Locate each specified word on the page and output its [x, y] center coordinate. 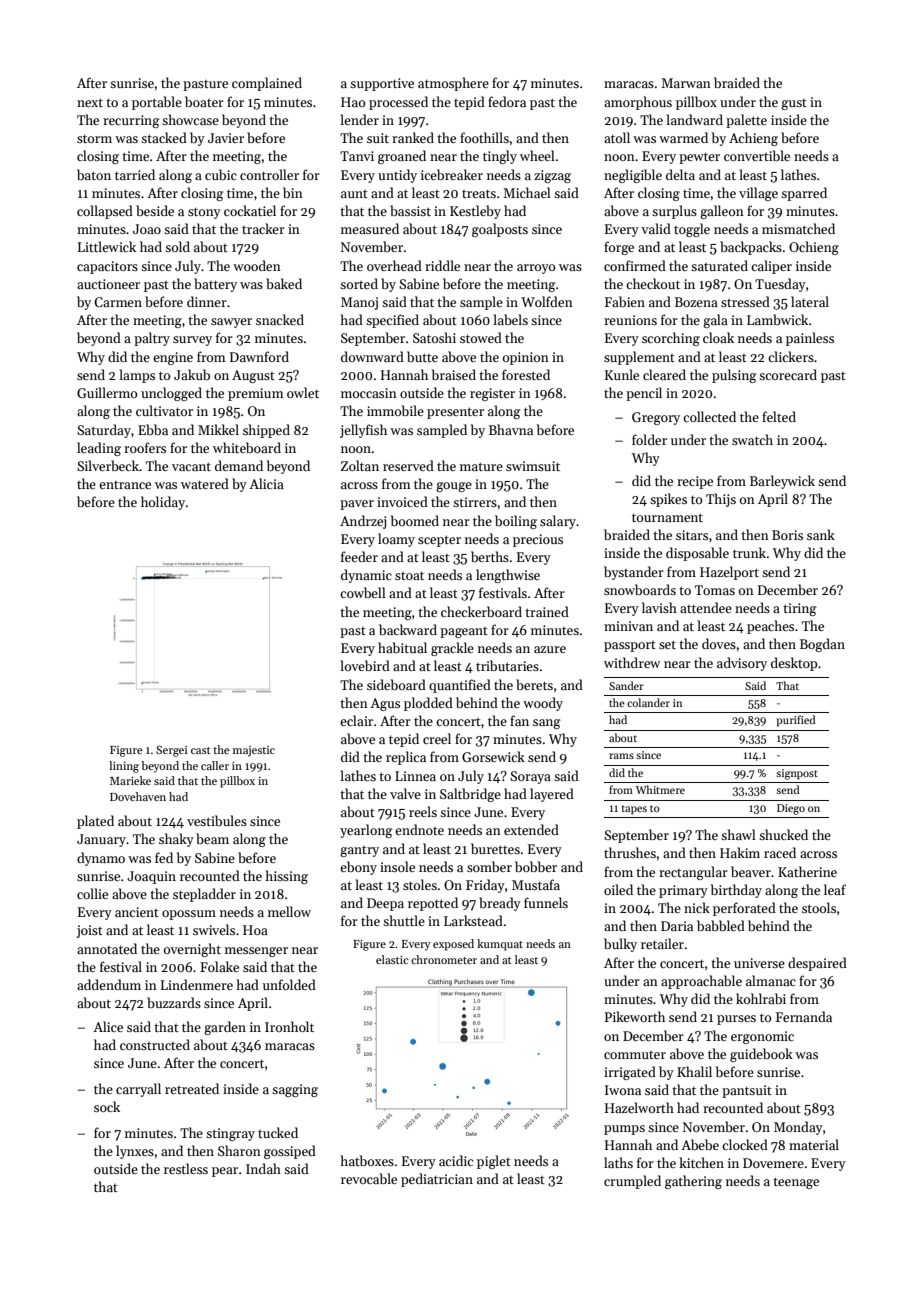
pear [225, 1172]
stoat [409, 575]
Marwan [686, 83]
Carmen [118, 302]
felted [779, 416]
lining [124, 767]
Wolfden [547, 301]
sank [821, 534]
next [90, 102]
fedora [507, 101]
